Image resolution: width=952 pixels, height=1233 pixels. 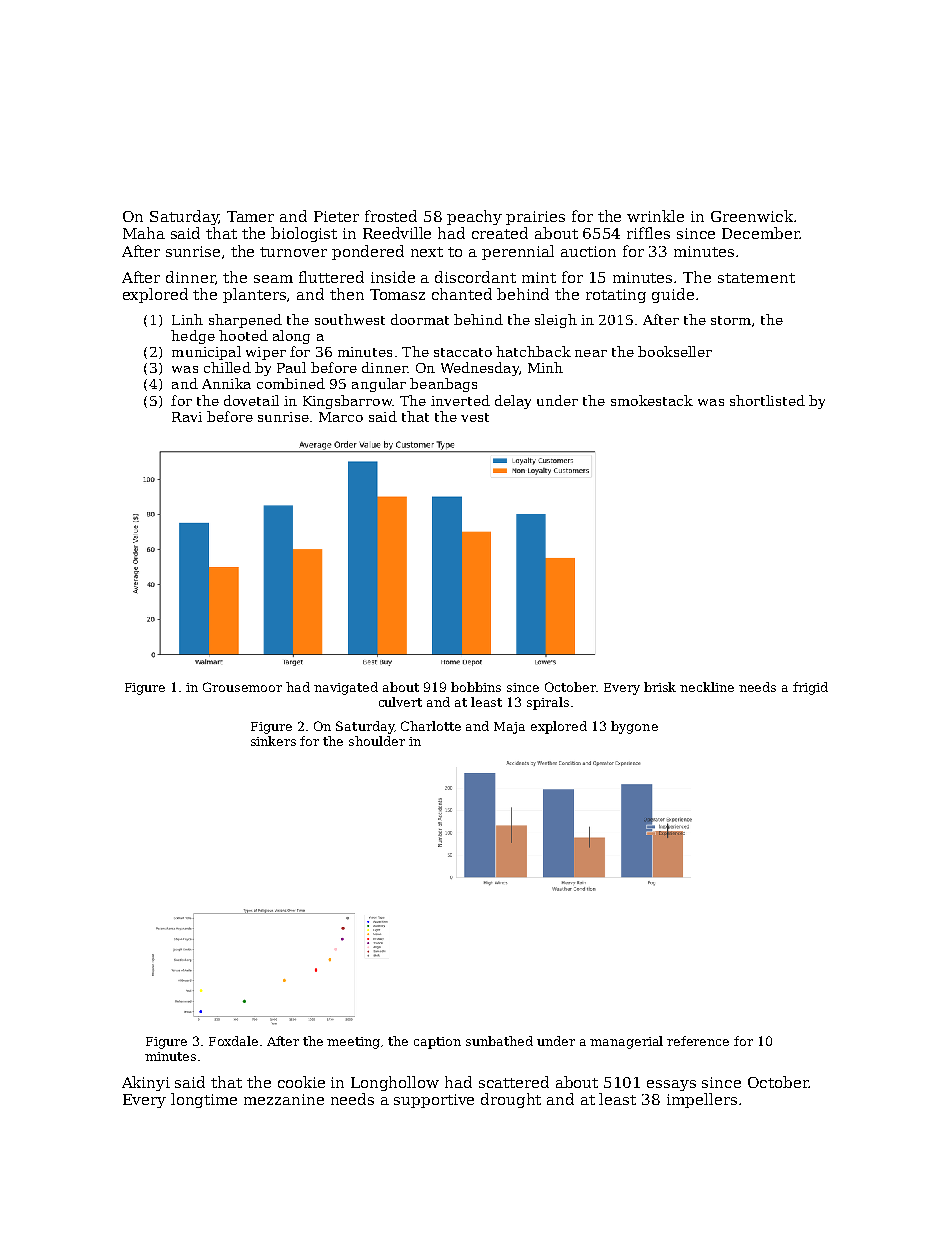 I want to click on brisk, so click(x=660, y=687).
